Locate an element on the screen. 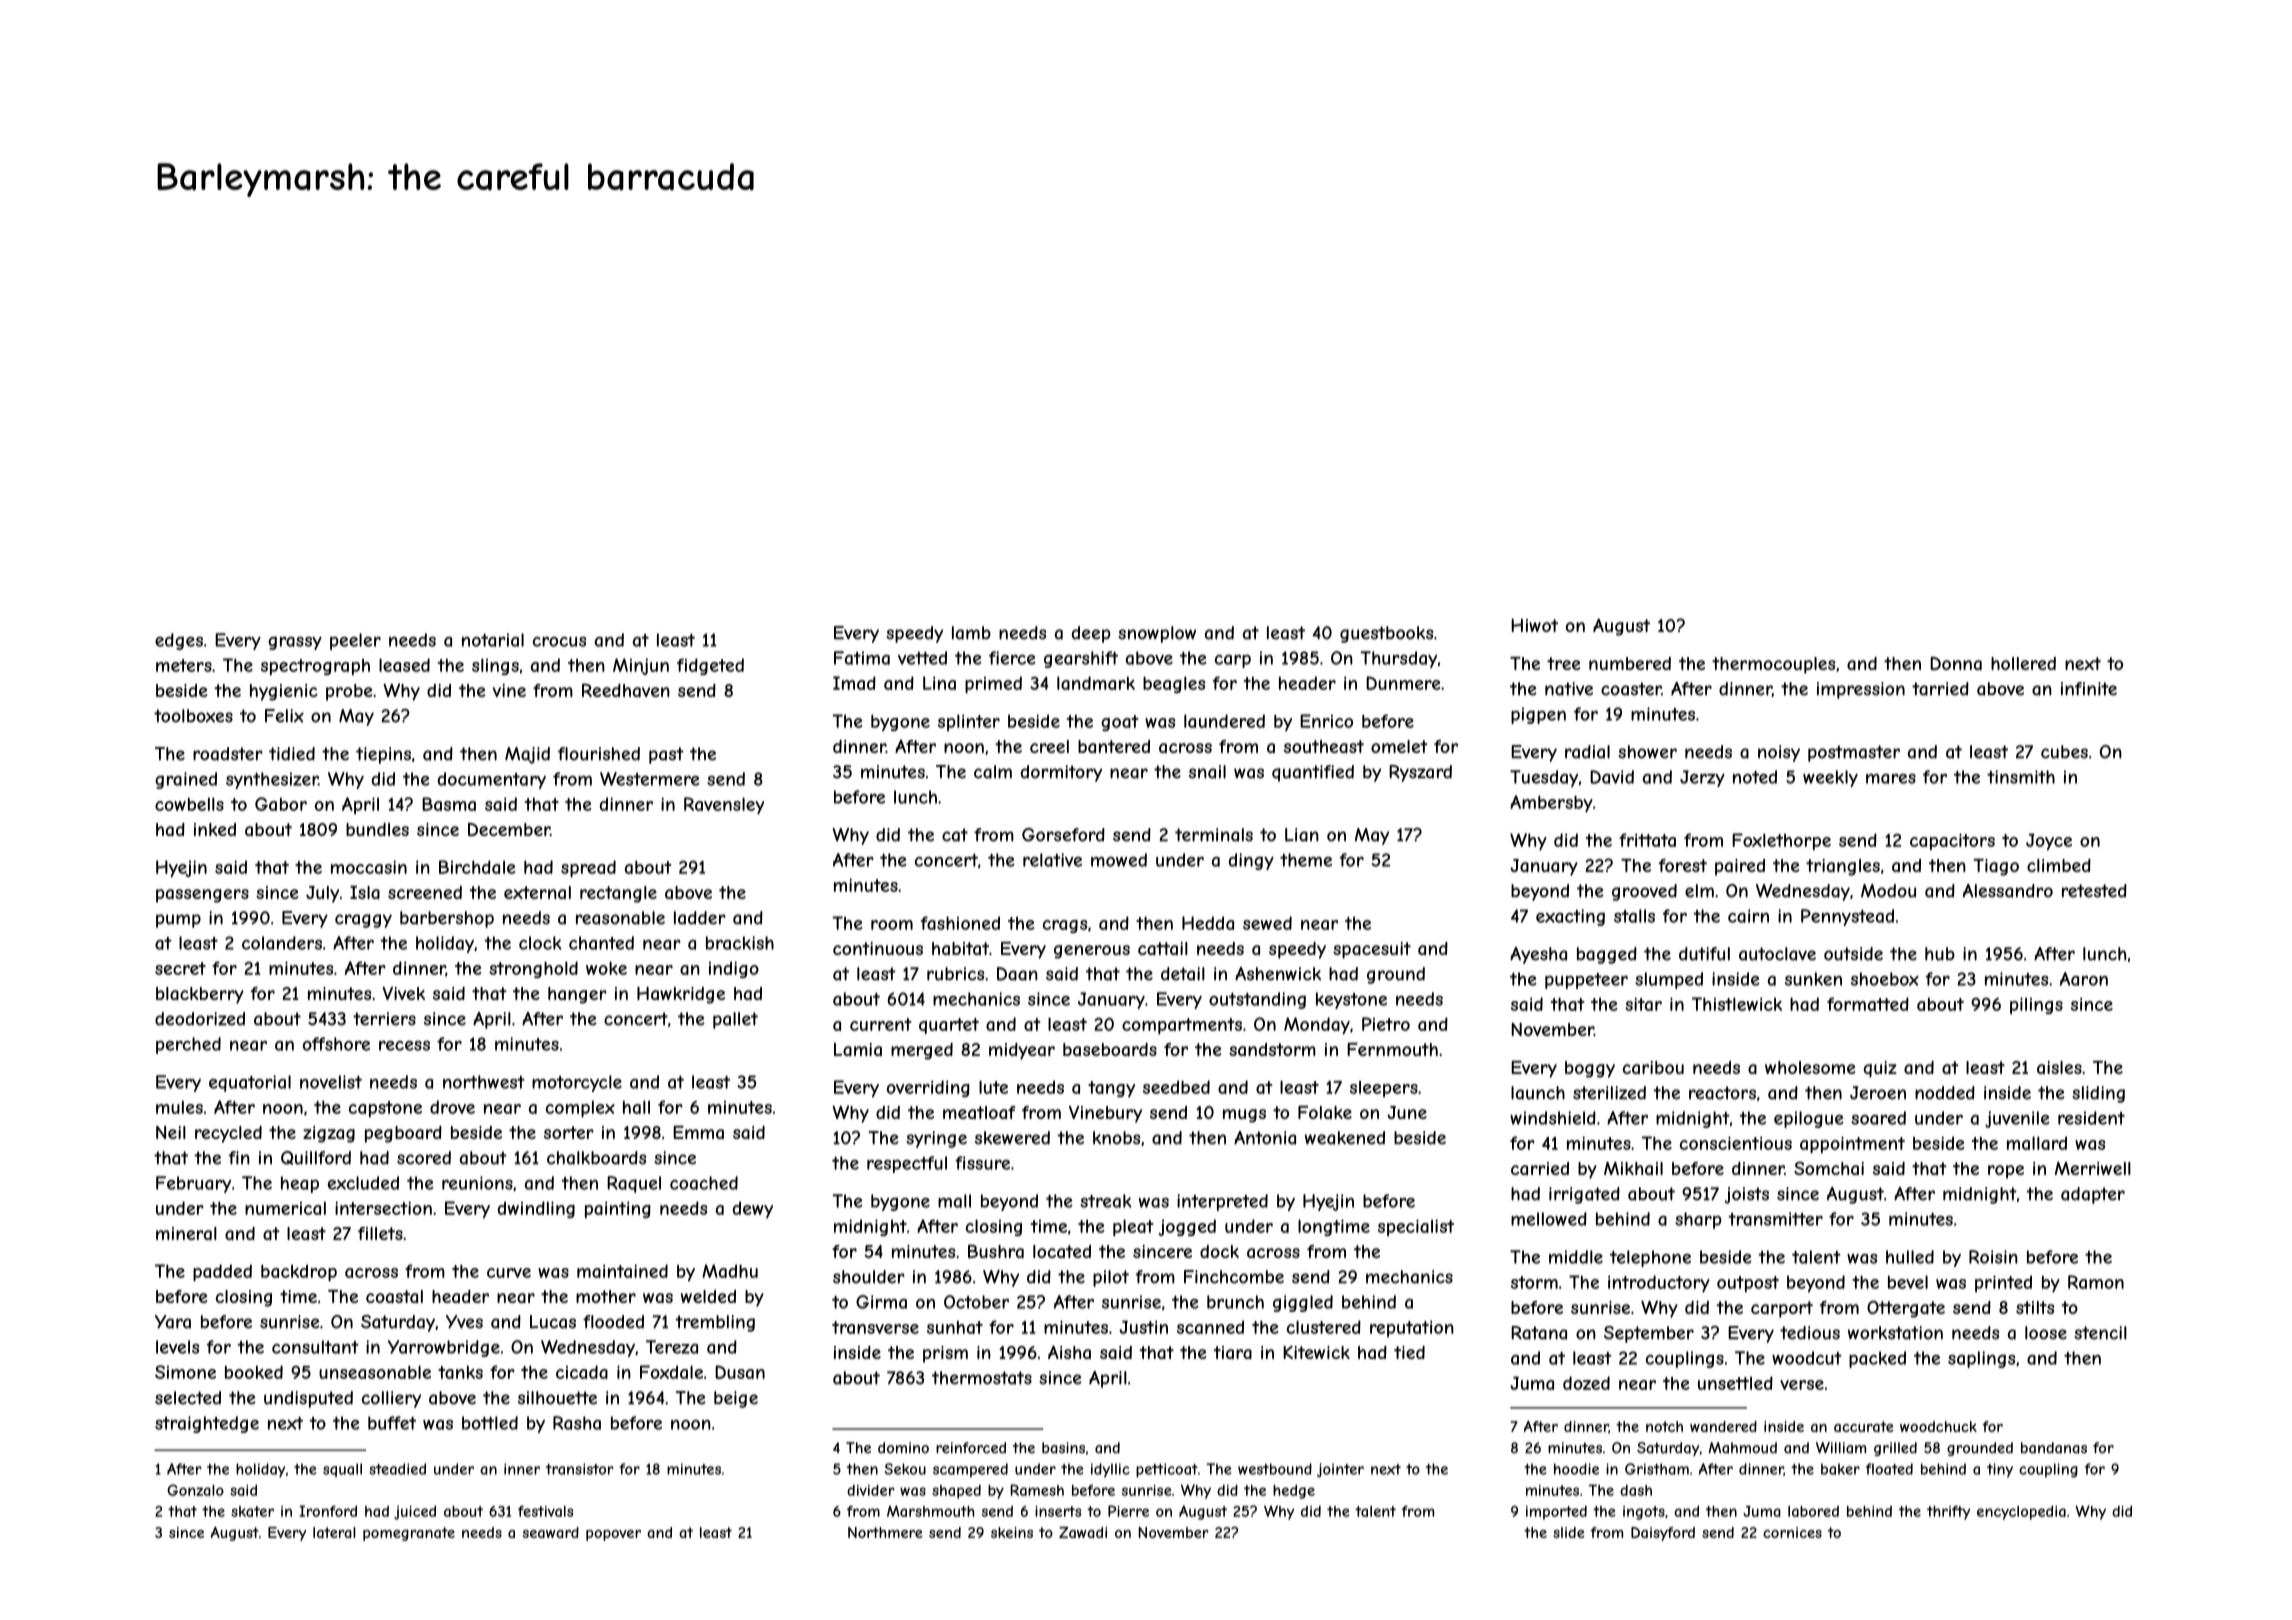 This screenshot has height=1620, width=2292. Somchai is located at coordinates (1829, 1168).
